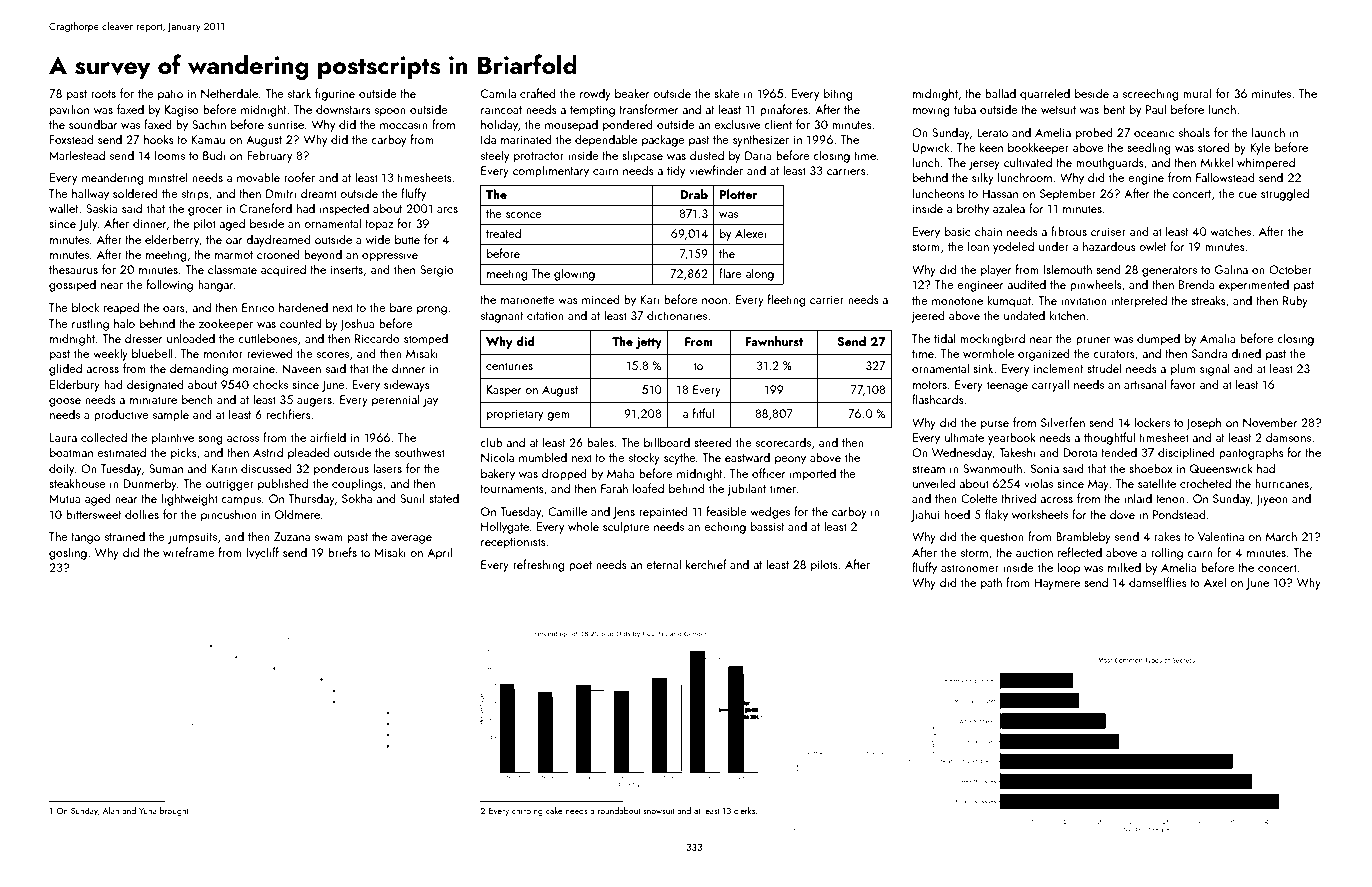 This page has width=1372, height=887. I want to click on brought, so click(174, 811).
